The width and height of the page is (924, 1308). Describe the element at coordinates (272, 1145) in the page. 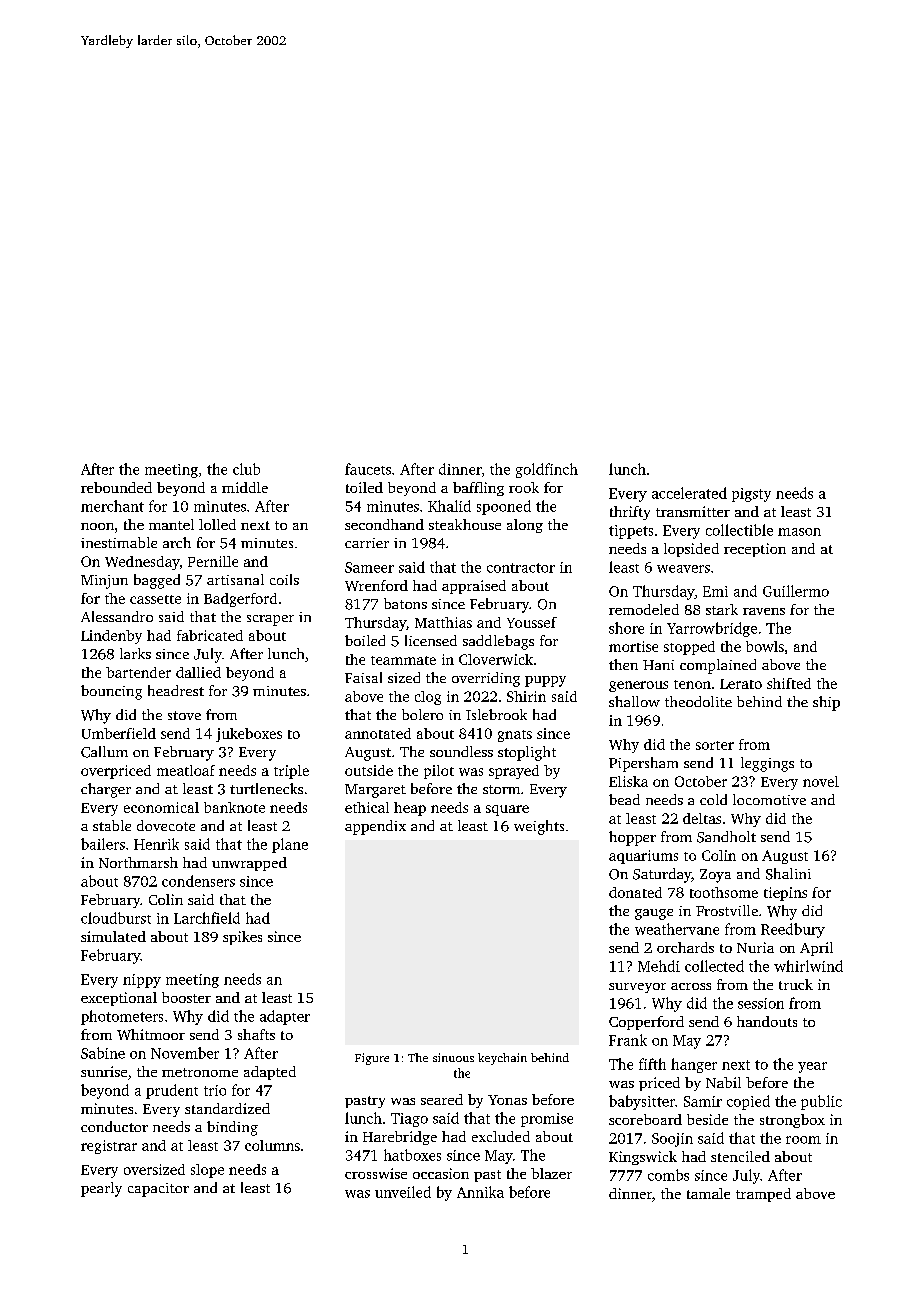

I see `columns` at that location.
